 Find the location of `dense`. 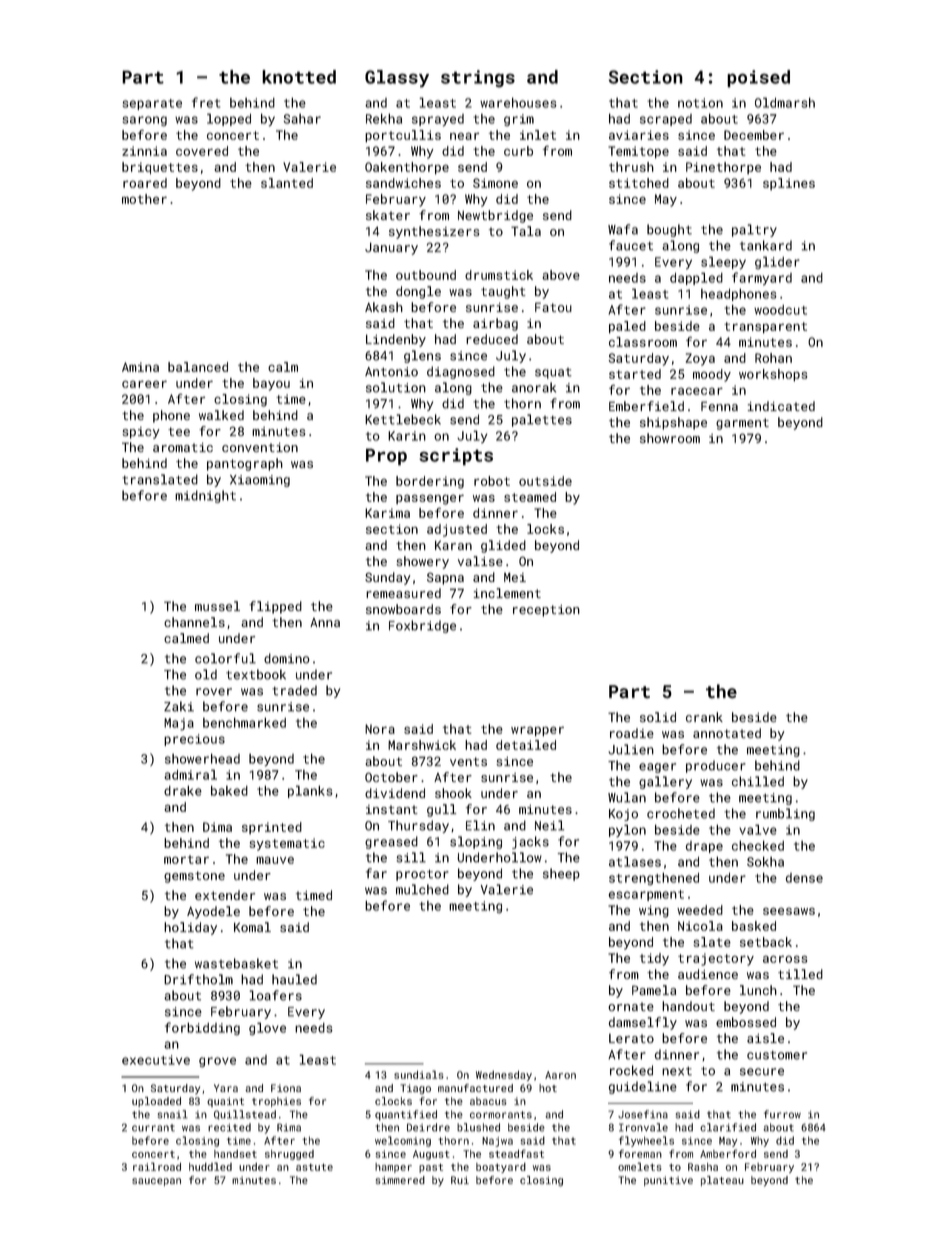

dense is located at coordinates (804, 878).
